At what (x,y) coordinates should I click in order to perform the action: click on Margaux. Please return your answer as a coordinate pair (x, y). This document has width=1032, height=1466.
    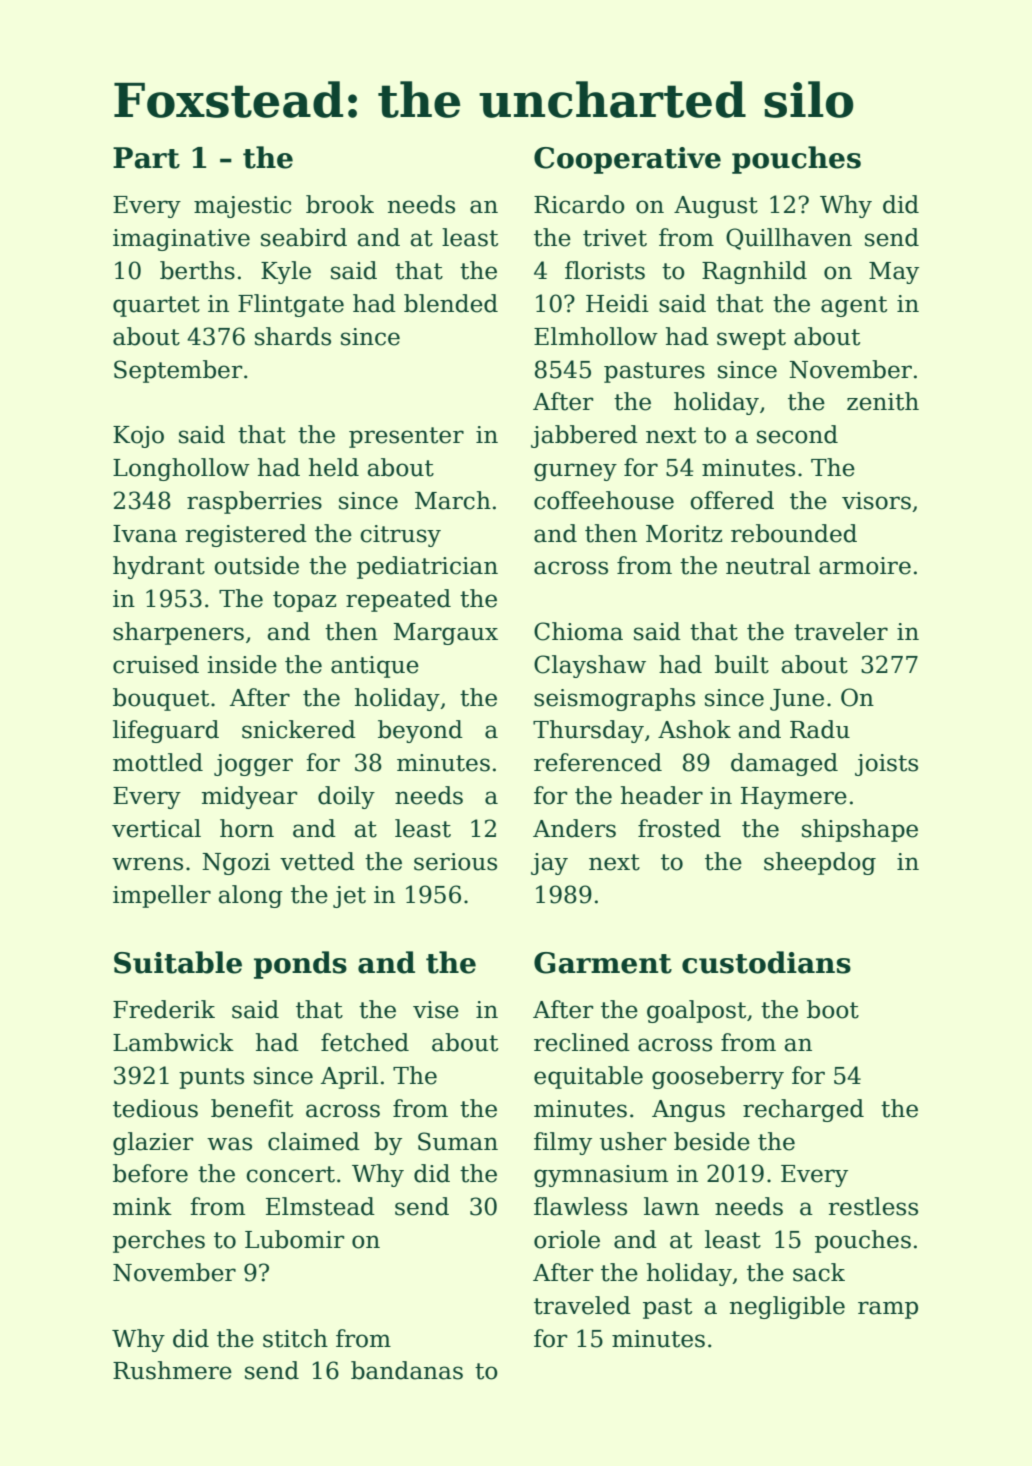
    Looking at the image, I should click on (445, 634).
